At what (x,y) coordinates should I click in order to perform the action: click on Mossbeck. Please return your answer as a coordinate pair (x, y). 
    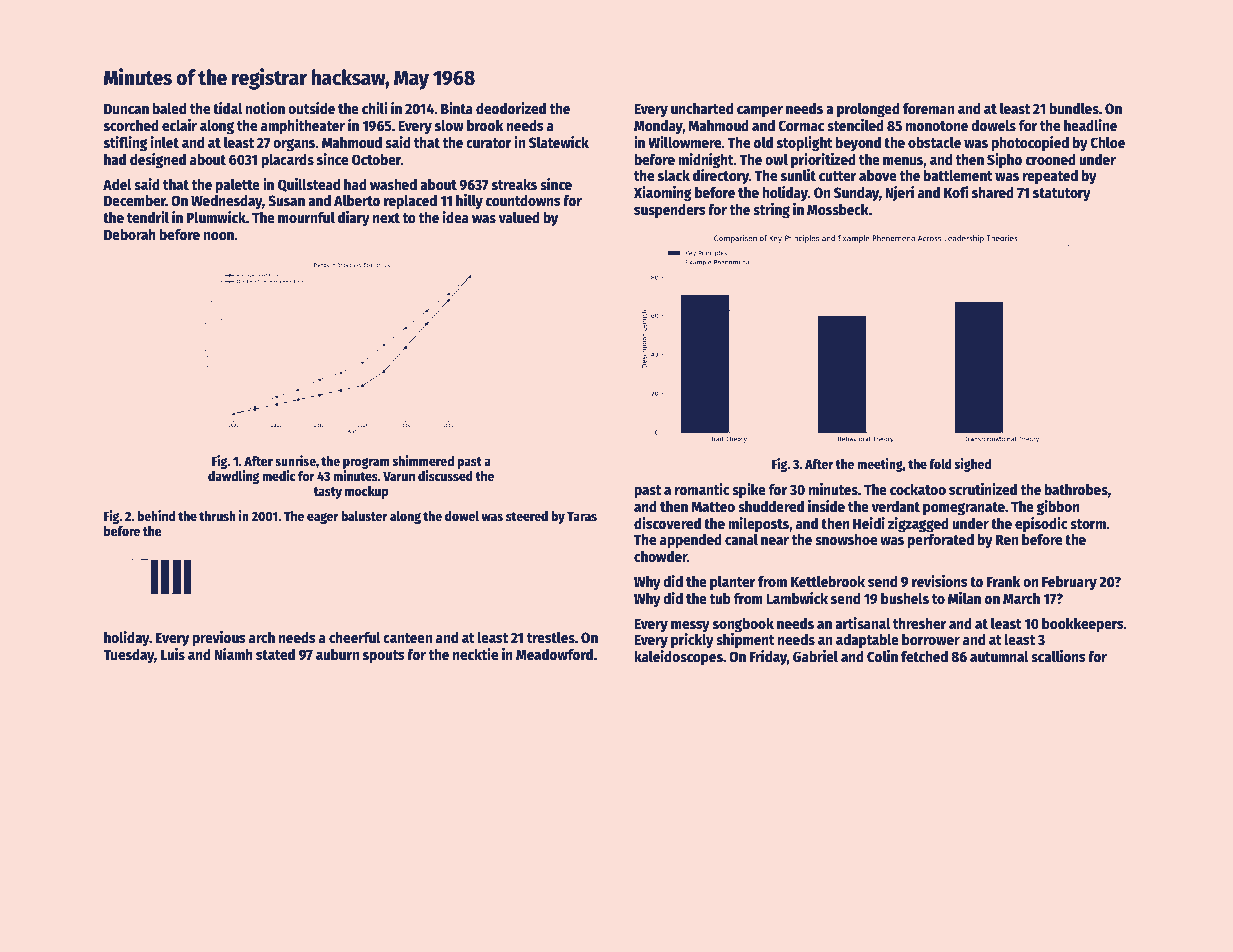
    Looking at the image, I should click on (838, 209).
